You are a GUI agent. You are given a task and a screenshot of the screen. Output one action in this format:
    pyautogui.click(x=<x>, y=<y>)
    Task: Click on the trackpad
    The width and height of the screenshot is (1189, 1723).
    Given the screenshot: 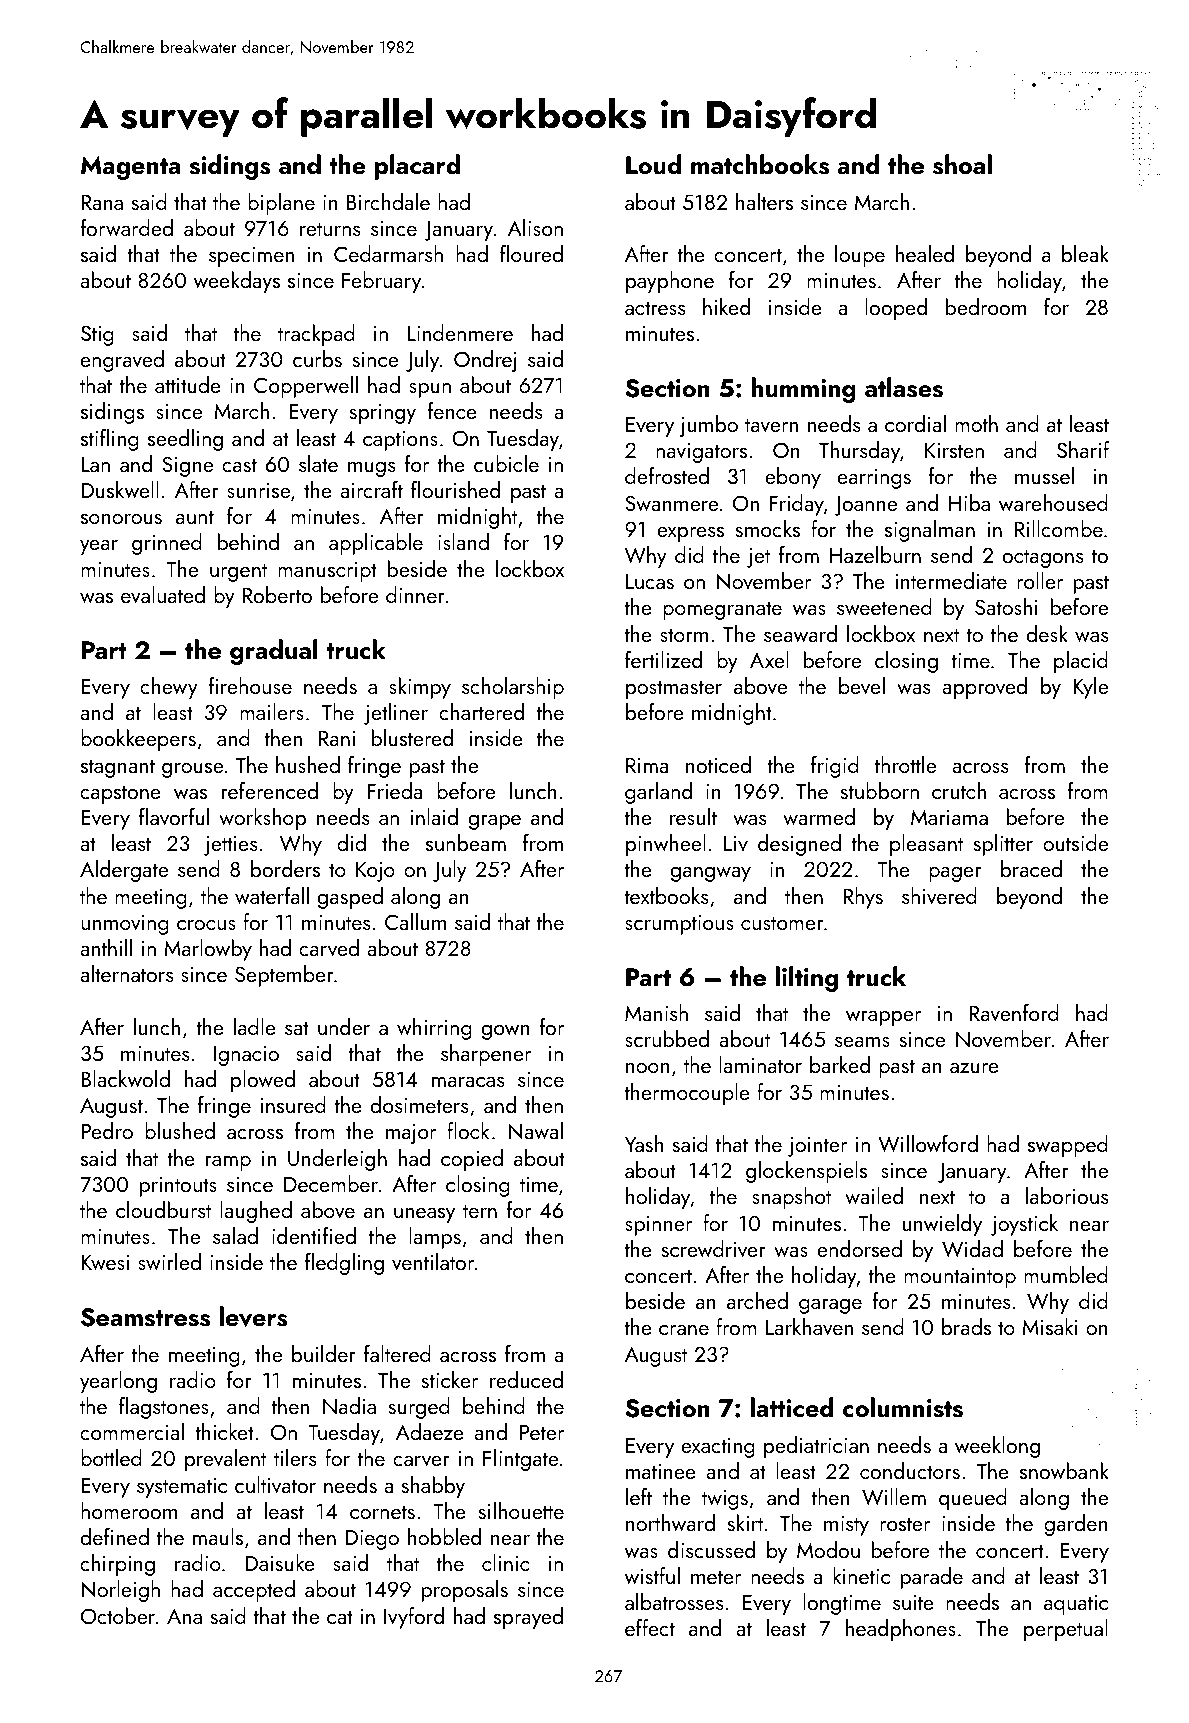 What is the action you would take?
    pyautogui.click(x=316, y=335)
